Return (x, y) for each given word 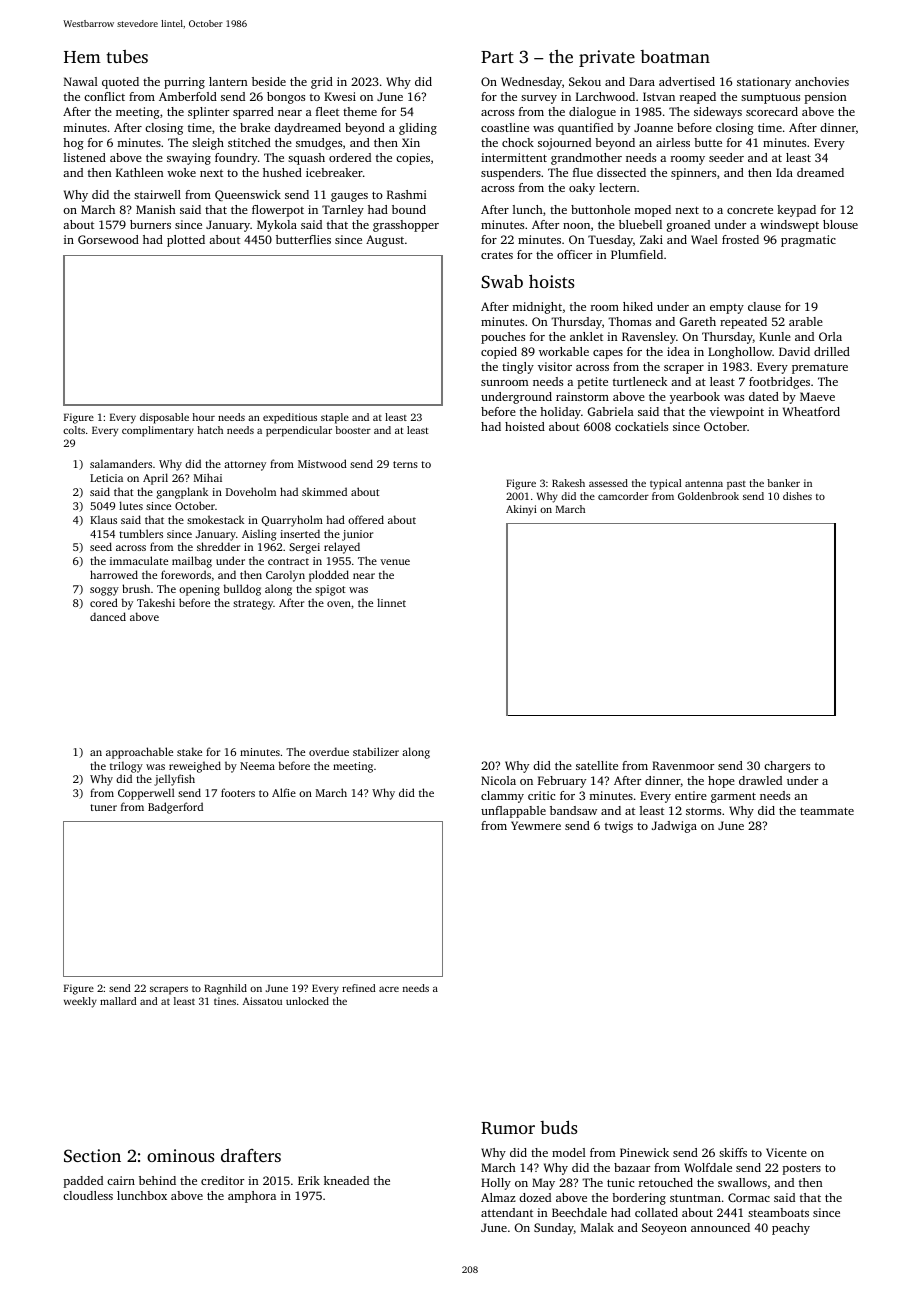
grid (322, 83)
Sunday (554, 1229)
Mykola (277, 226)
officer (574, 254)
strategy (253, 605)
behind (157, 1180)
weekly (80, 1002)
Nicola (498, 780)
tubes (127, 56)
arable (806, 321)
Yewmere (536, 825)
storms (703, 811)
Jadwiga (674, 827)
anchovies (822, 81)
